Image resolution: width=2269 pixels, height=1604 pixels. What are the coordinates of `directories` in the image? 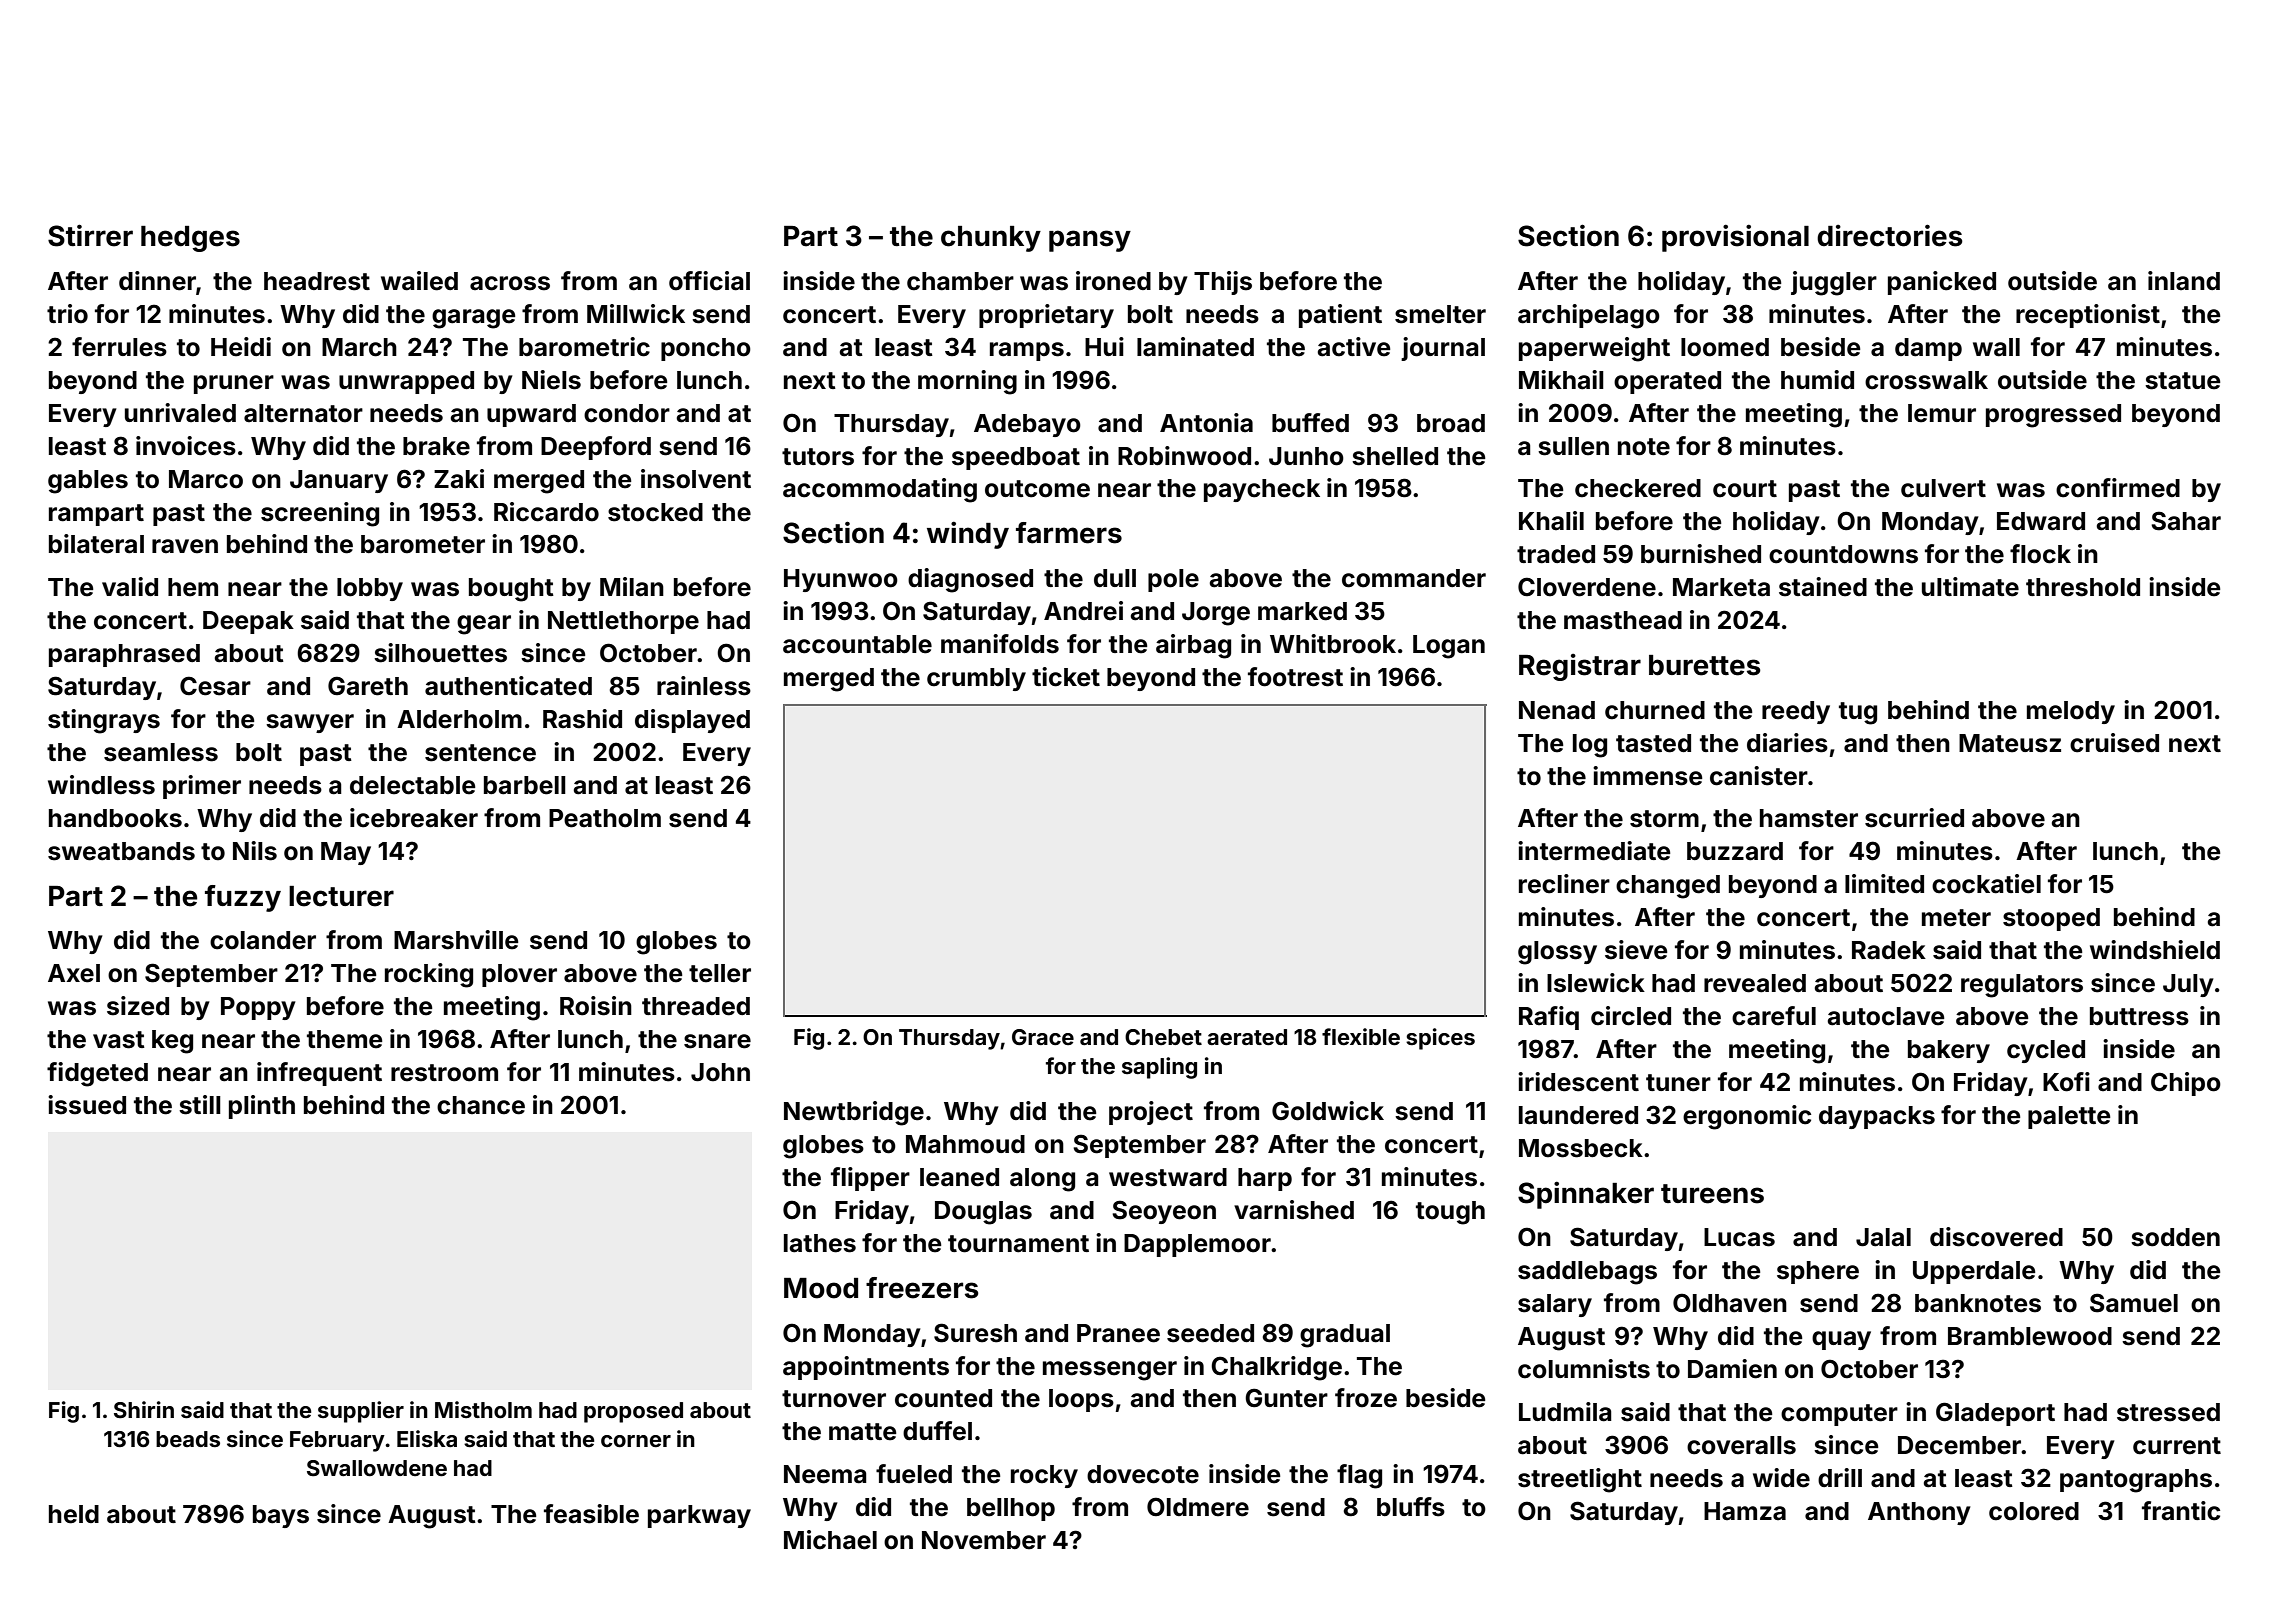 It's located at (1890, 235).
